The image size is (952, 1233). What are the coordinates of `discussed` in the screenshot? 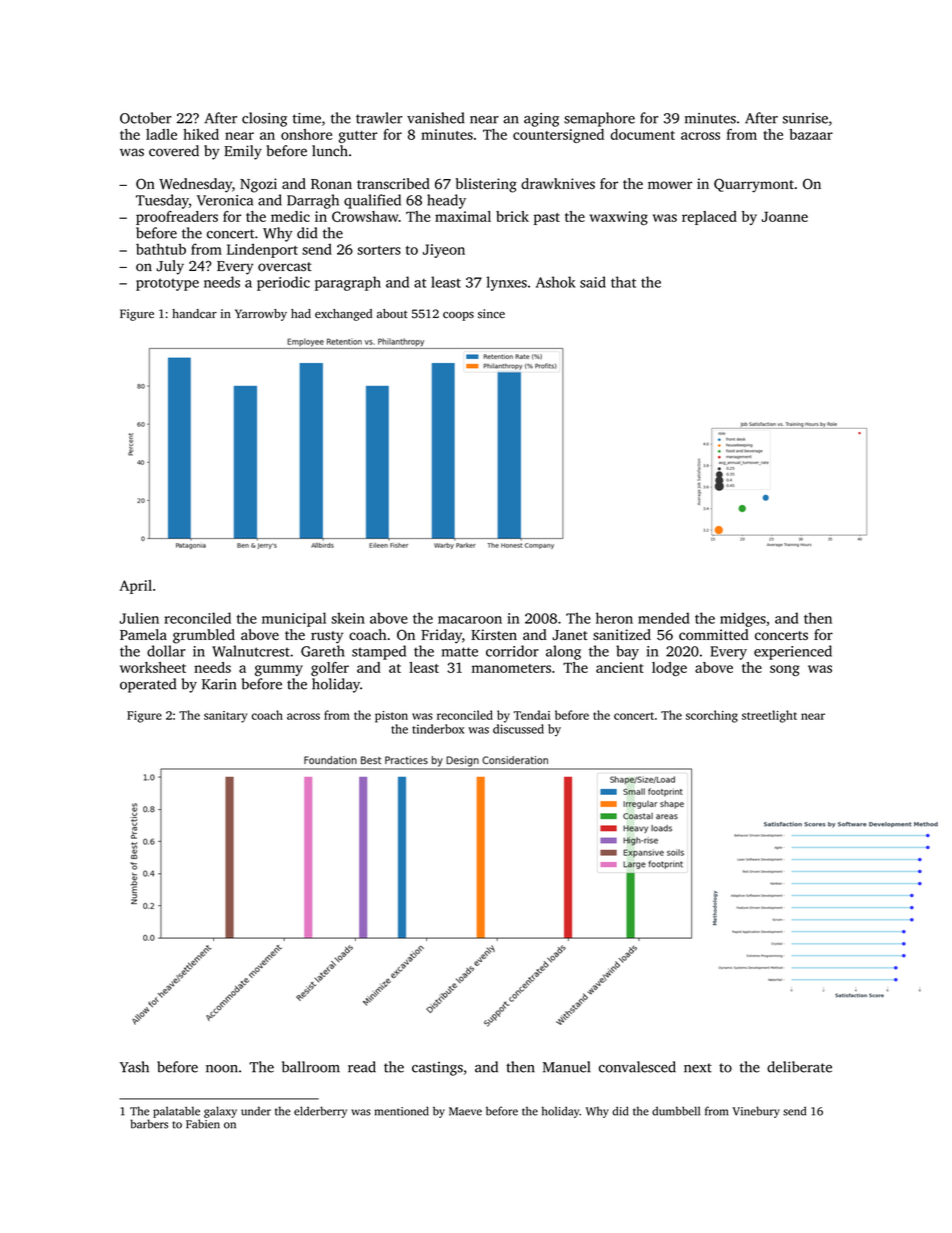 It's located at (518, 729).
